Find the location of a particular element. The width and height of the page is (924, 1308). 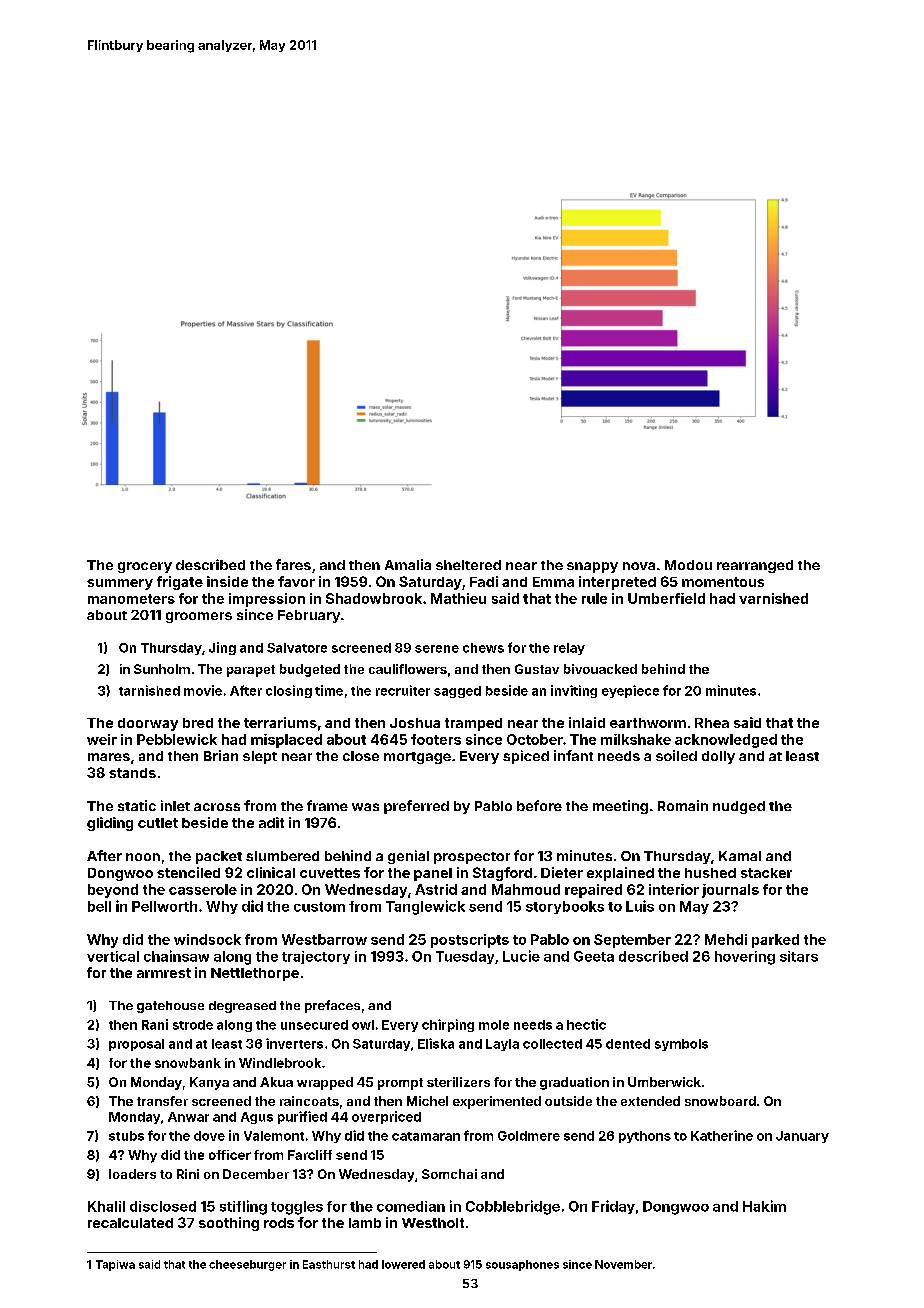

symbols is located at coordinates (681, 1045).
